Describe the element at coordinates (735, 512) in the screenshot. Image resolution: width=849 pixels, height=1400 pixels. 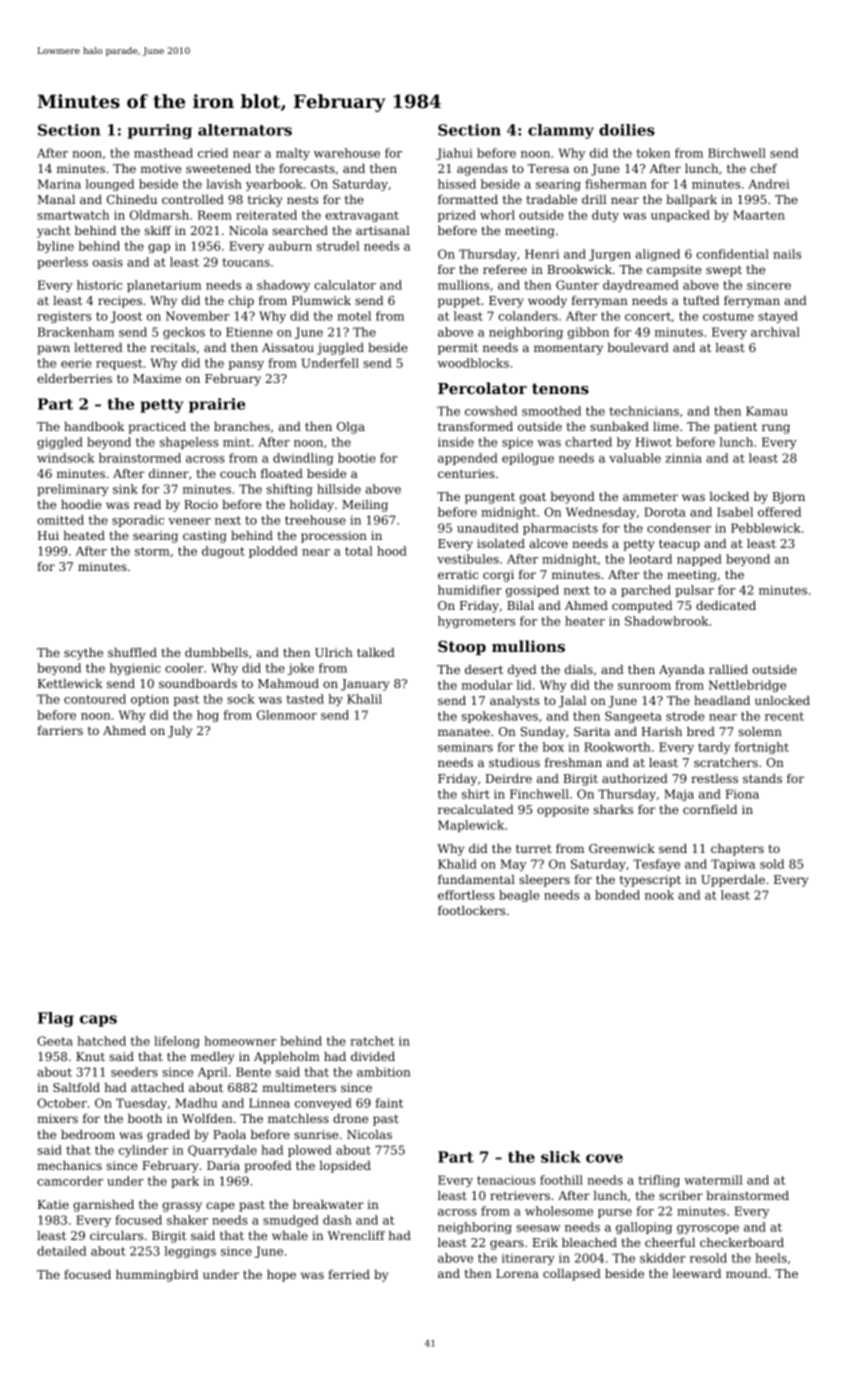
I see `Isabel` at that location.
